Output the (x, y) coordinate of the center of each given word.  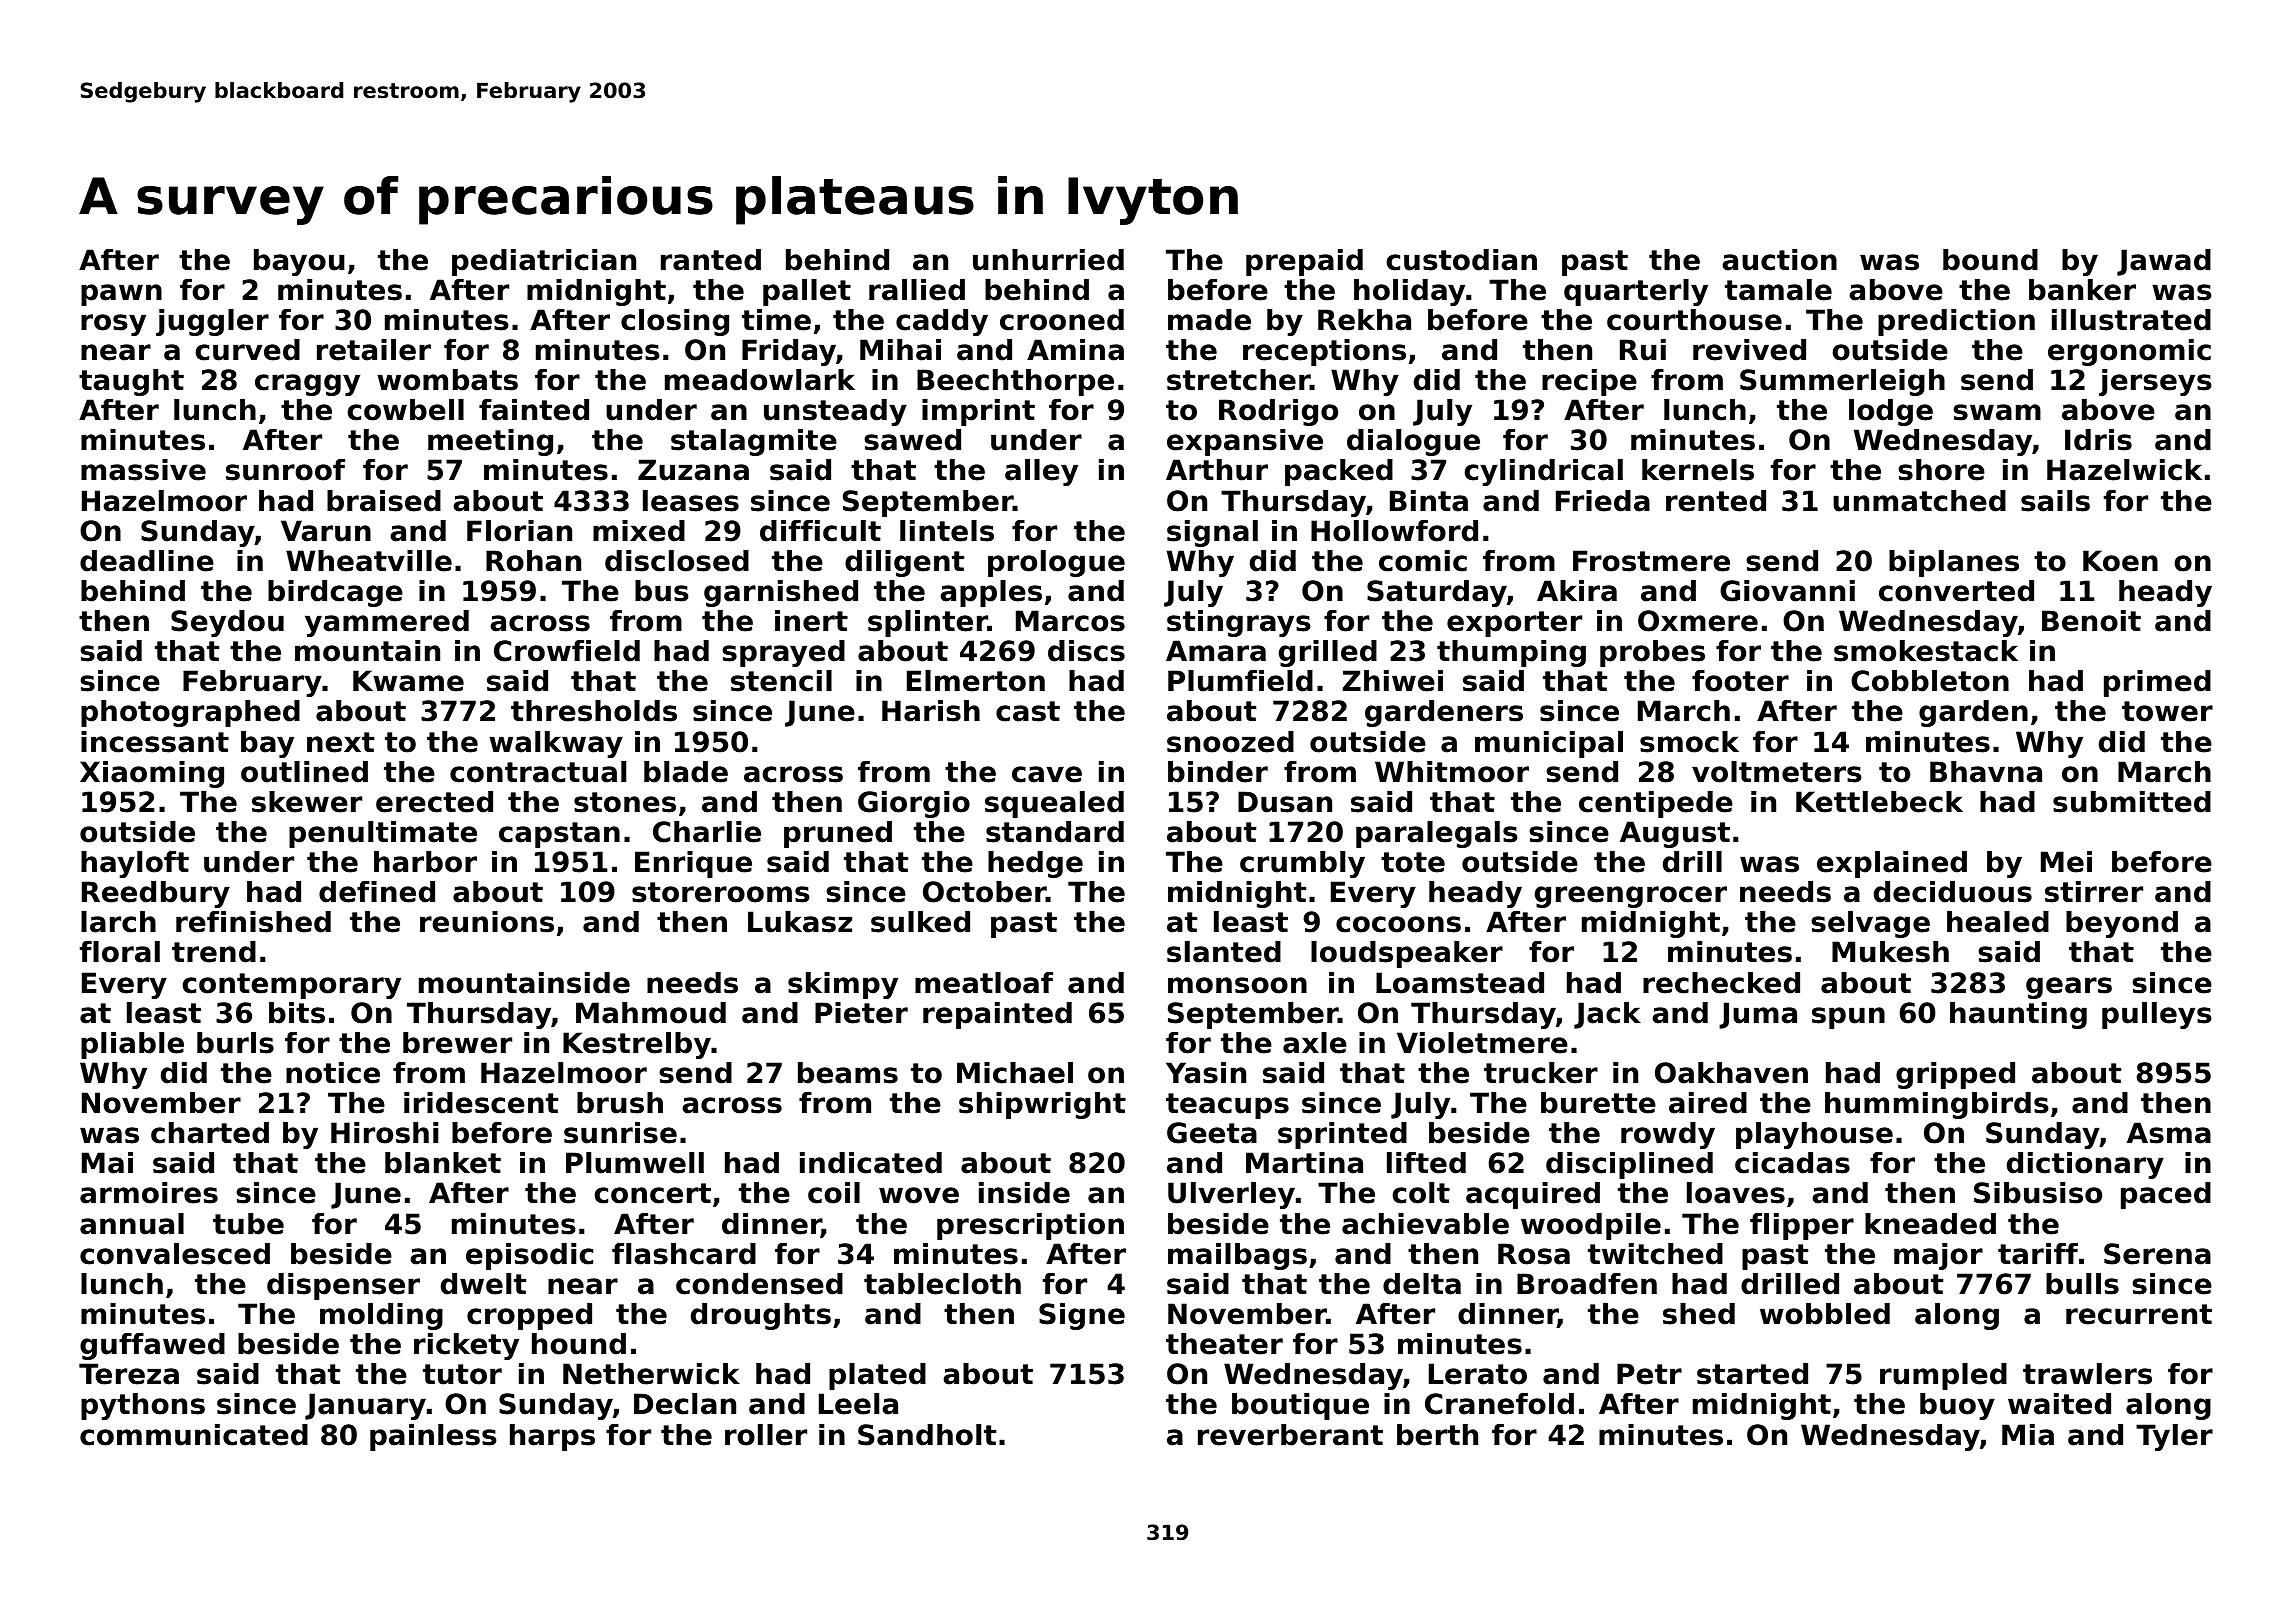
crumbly (1302, 864)
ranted (711, 260)
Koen (2120, 561)
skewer (307, 802)
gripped (1955, 1075)
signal (1212, 533)
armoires (149, 1193)
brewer (457, 1043)
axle (1315, 1043)
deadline (147, 561)
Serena (2157, 1254)
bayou (299, 262)
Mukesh (1890, 952)
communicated (194, 1435)
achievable (1425, 1224)
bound (1990, 260)
